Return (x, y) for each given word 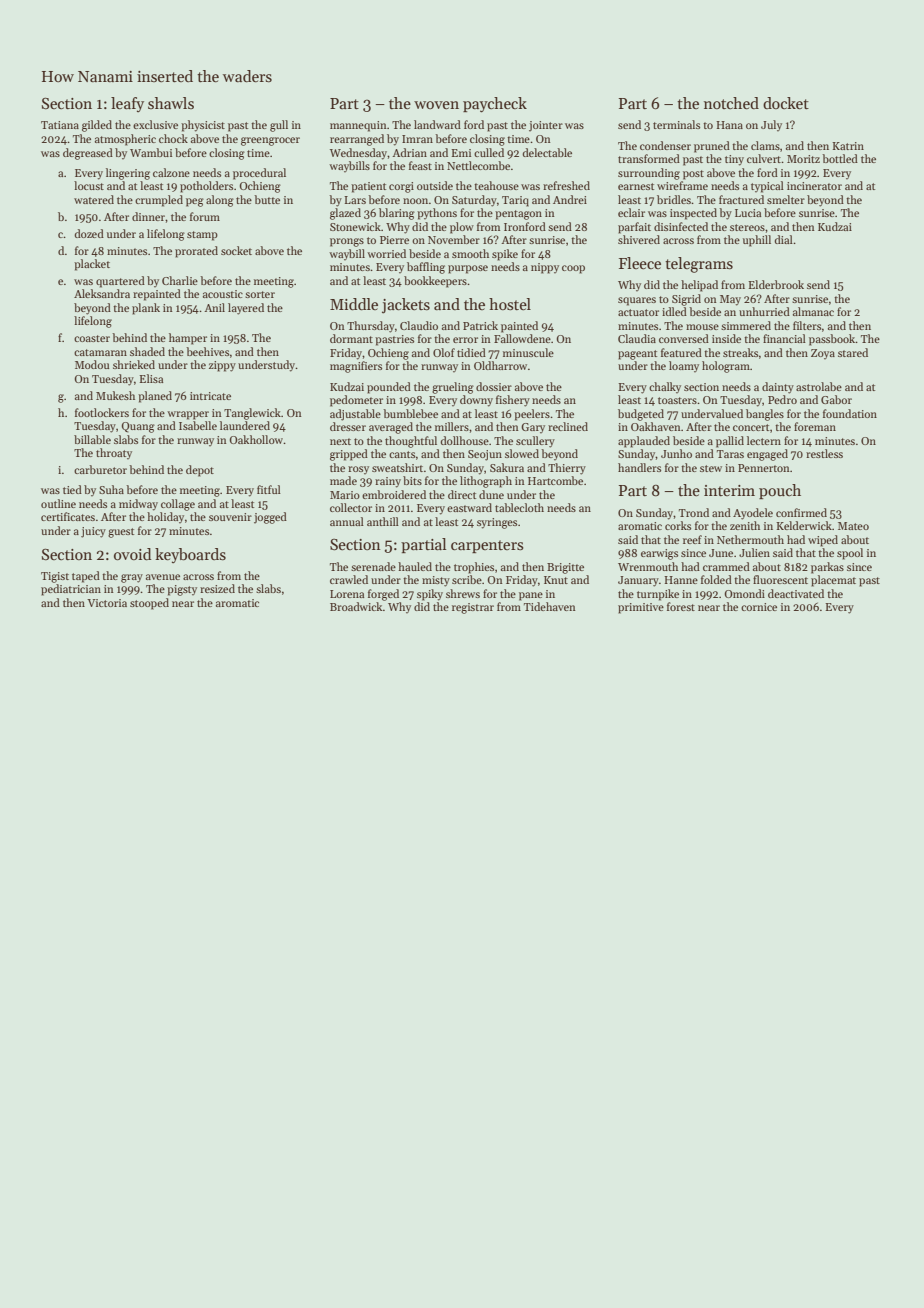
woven (436, 105)
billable (92, 439)
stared (853, 352)
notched (731, 103)
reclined (568, 426)
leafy (127, 104)
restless (824, 453)
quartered (120, 282)
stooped (149, 604)
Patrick (480, 325)
